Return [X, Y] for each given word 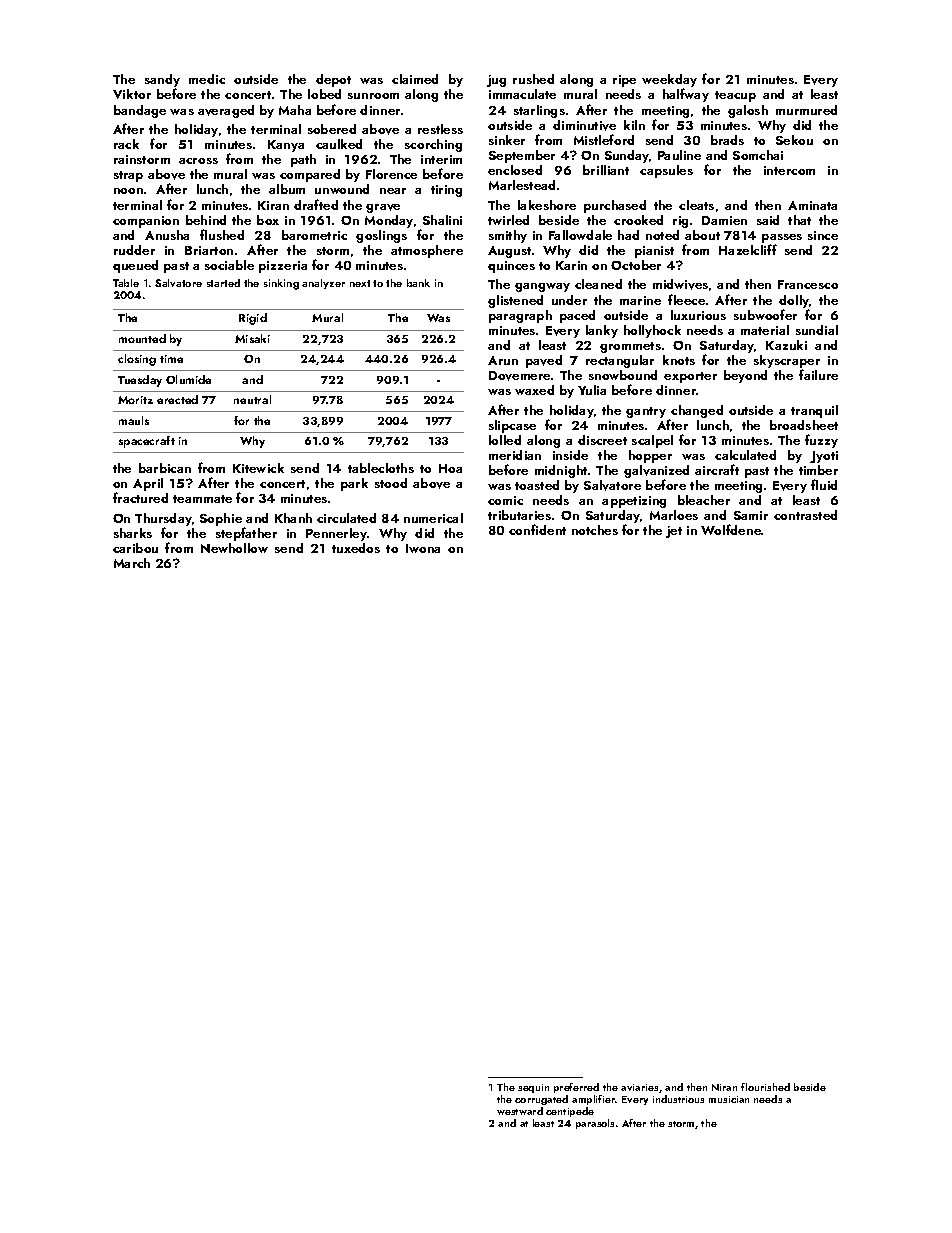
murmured [806, 110]
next [360, 283]
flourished [765, 1087]
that [799, 220]
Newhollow [234, 548]
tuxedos [356, 548]
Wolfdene [731, 529]
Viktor [132, 94]
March [132, 563]
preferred [576, 1088]
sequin [533, 1088]
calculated [745, 455]
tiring [446, 191]
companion [146, 222]
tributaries [519, 515]
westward [520, 1111]
